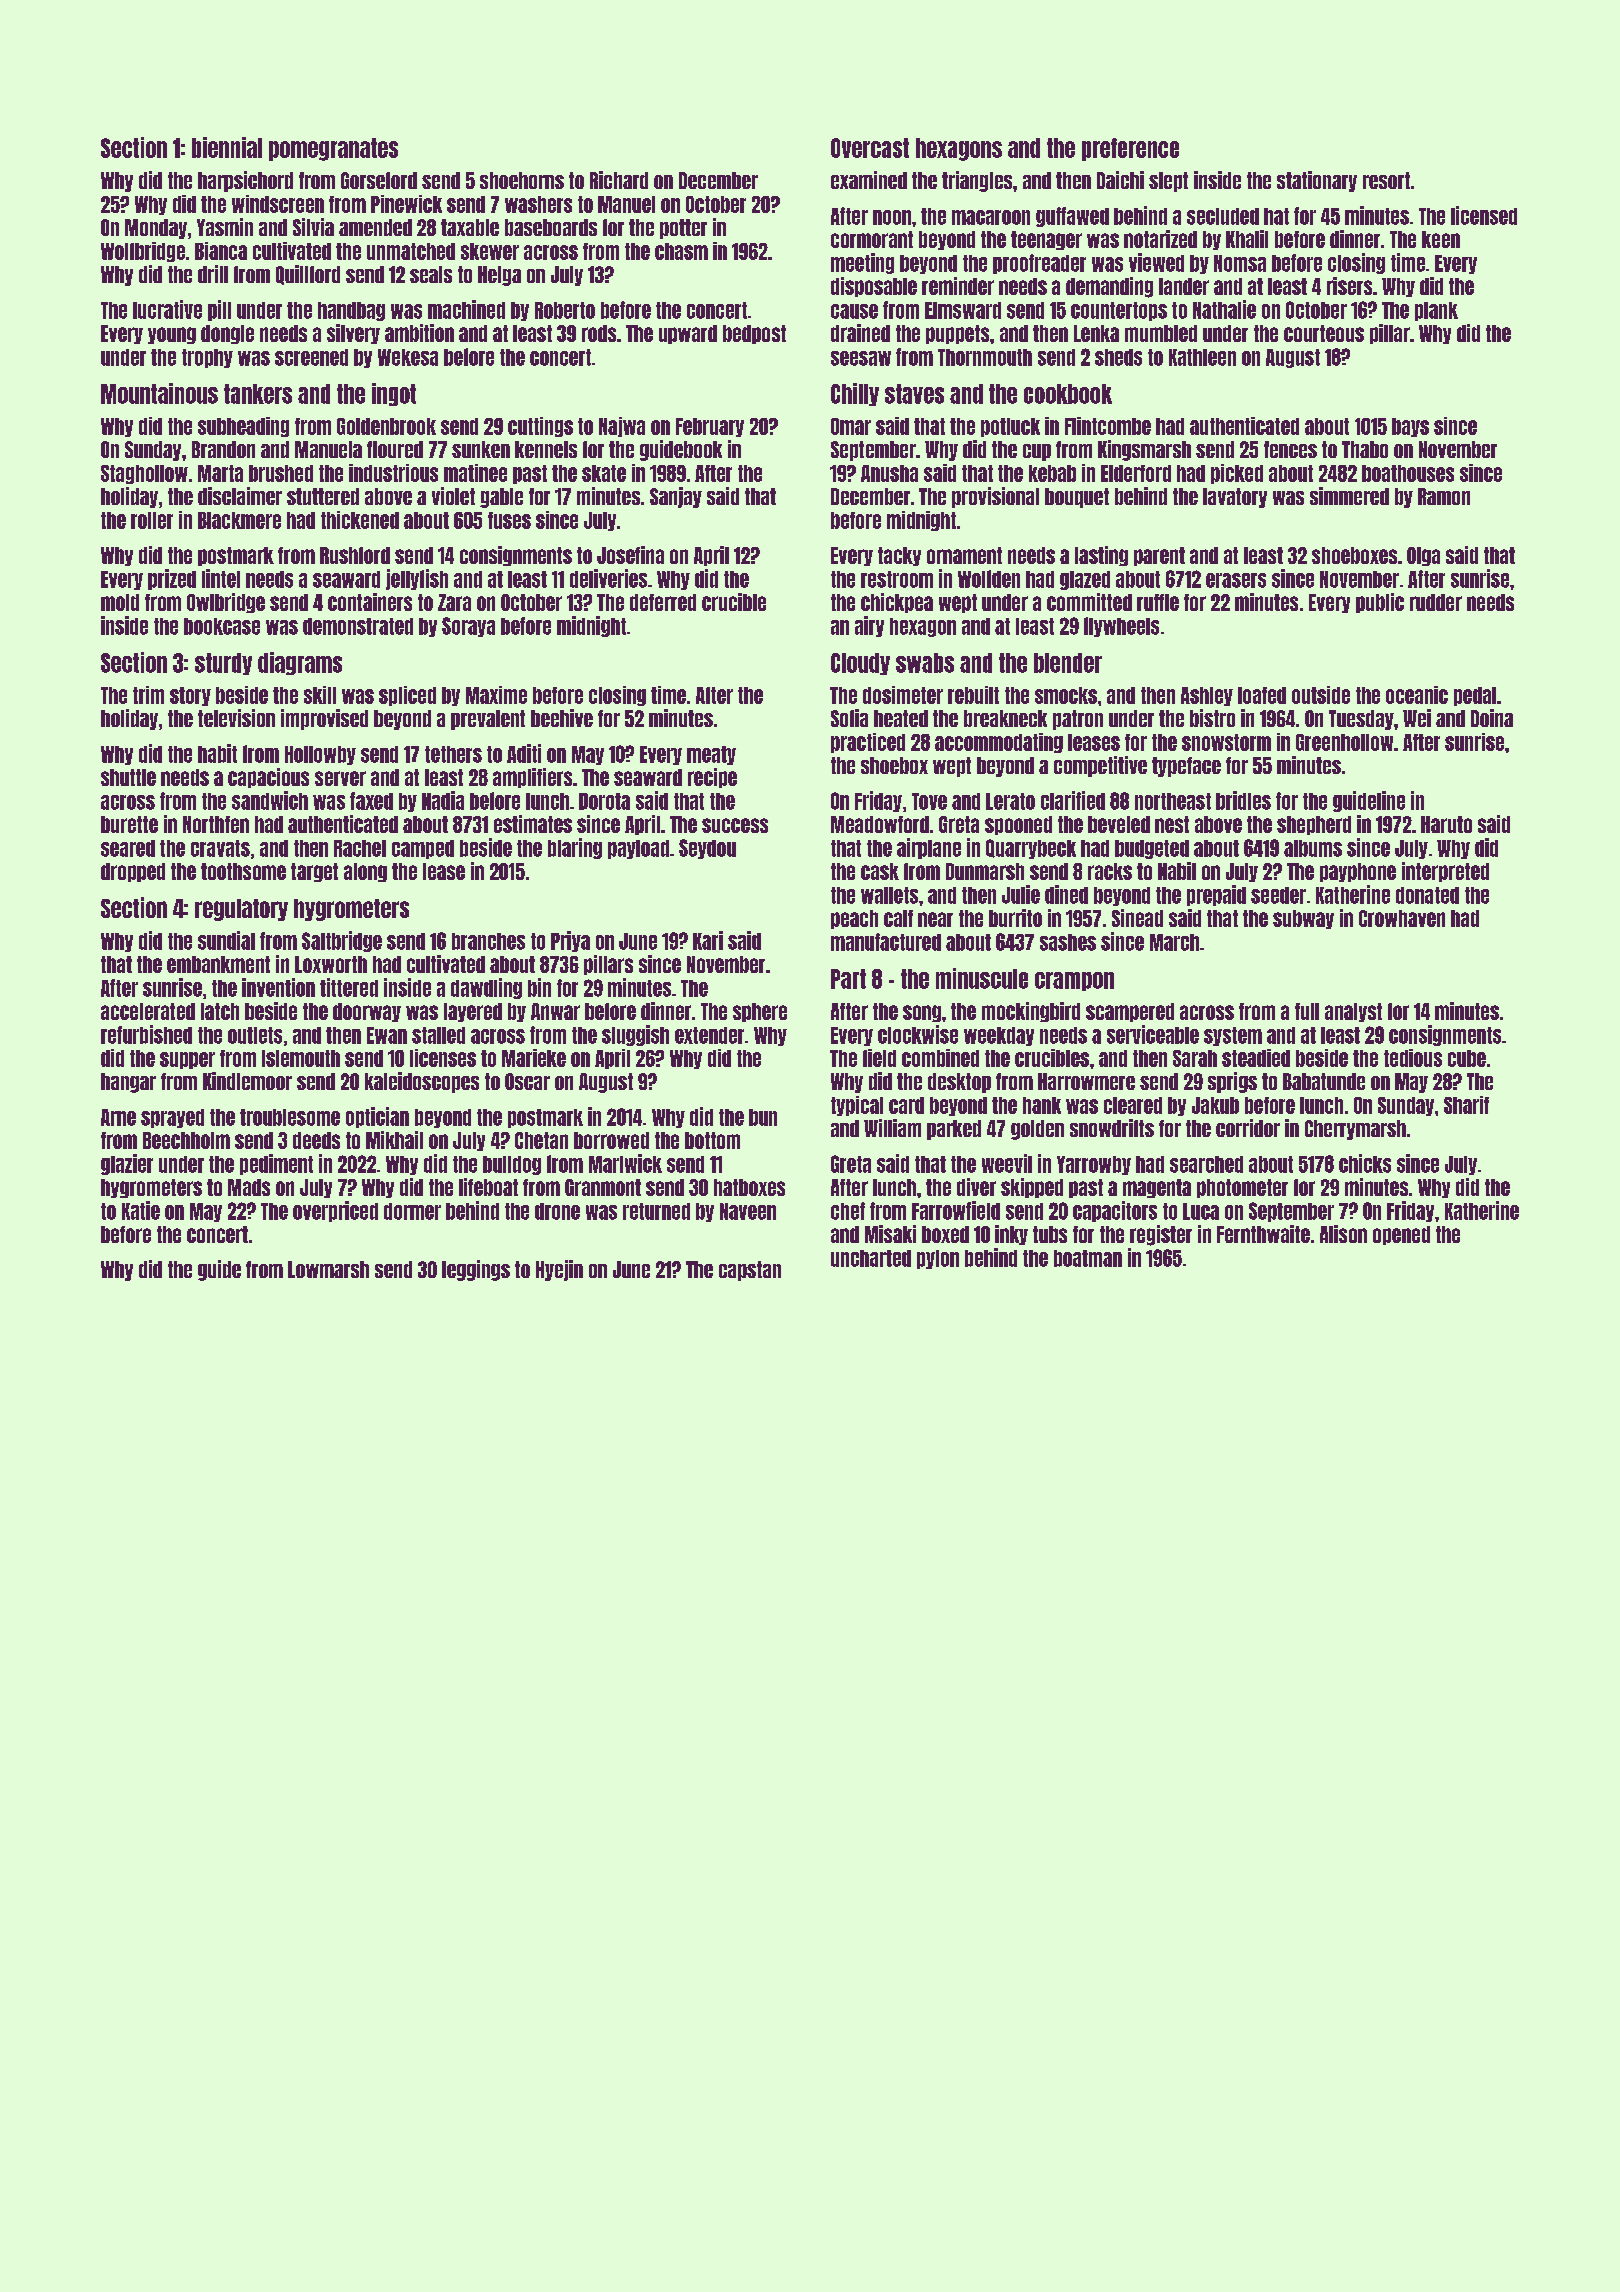  Describe the element at coordinates (1423, 556) in the screenshot. I see `Olga` at that location.
